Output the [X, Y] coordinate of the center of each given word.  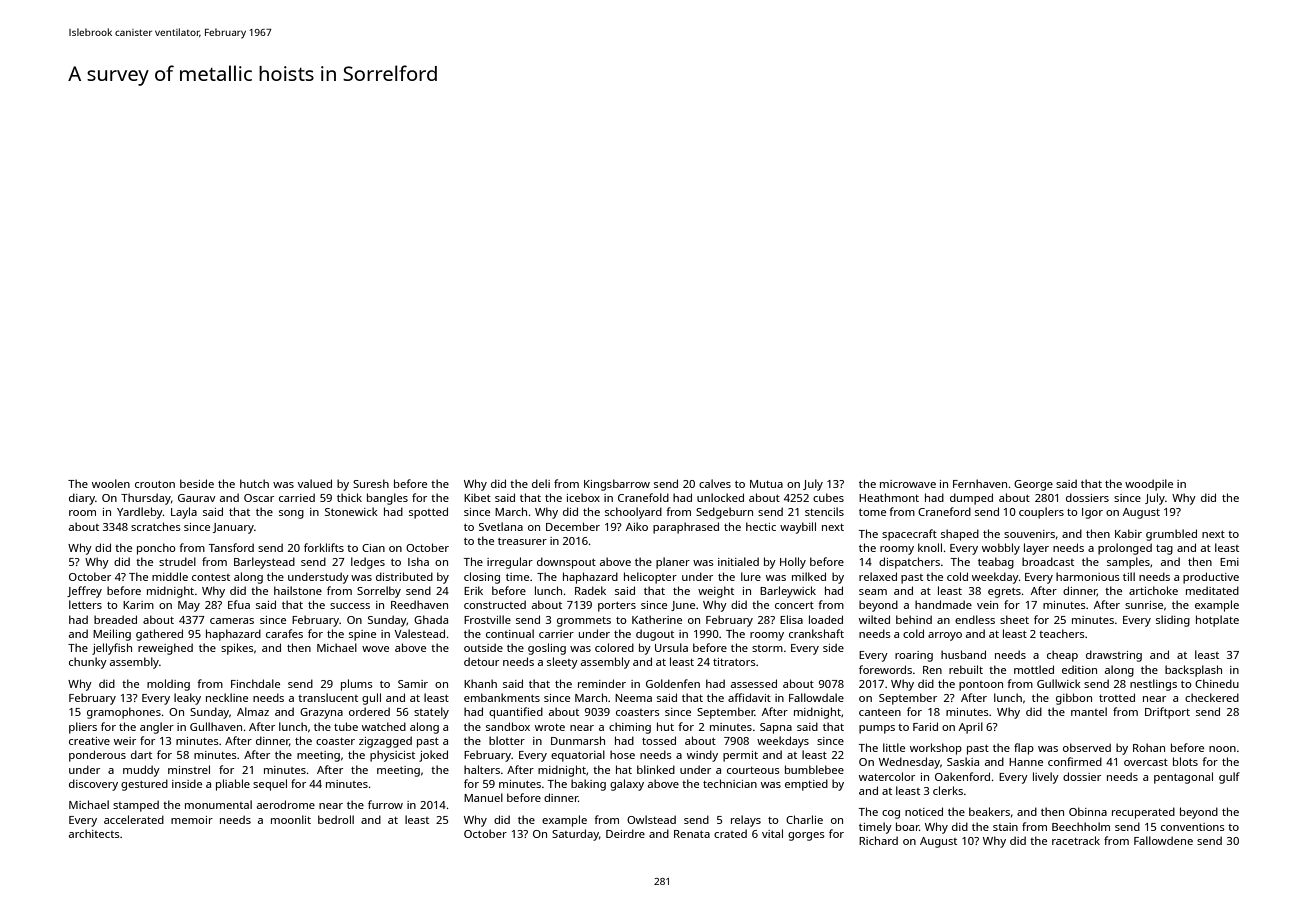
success [350, 606]
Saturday [575, 835]
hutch [254, 483]
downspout [566, 563]
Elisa [791, 619]
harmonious [1088, 576]
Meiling [112, 635]
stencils [824, 511]
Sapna [776, 728]
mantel [1089, 711]
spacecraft [909, 535]
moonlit [291, 819]
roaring [914, 656]
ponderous [97, 756]
